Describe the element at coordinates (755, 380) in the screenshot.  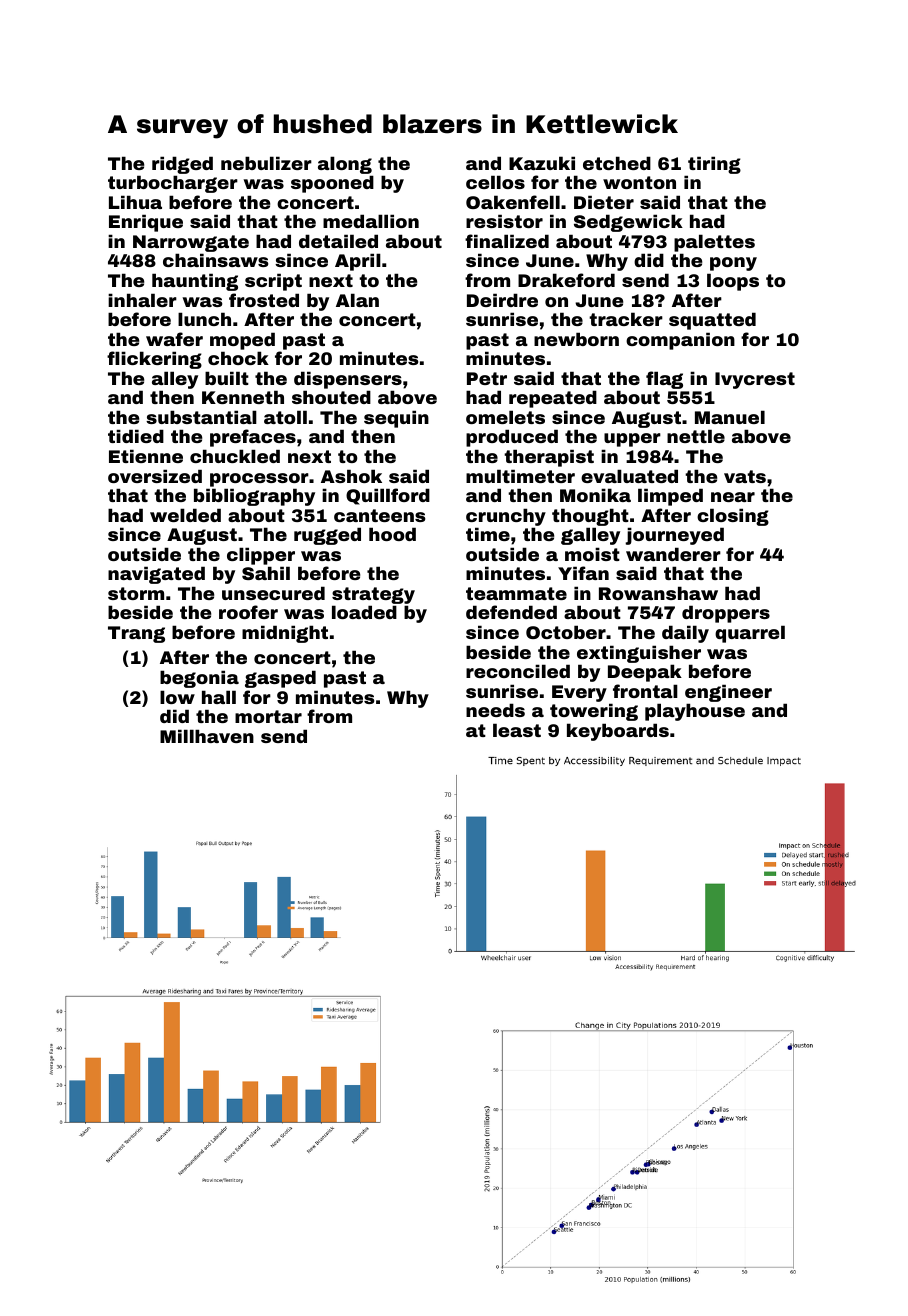
I see `Ivycrest` at that location.
